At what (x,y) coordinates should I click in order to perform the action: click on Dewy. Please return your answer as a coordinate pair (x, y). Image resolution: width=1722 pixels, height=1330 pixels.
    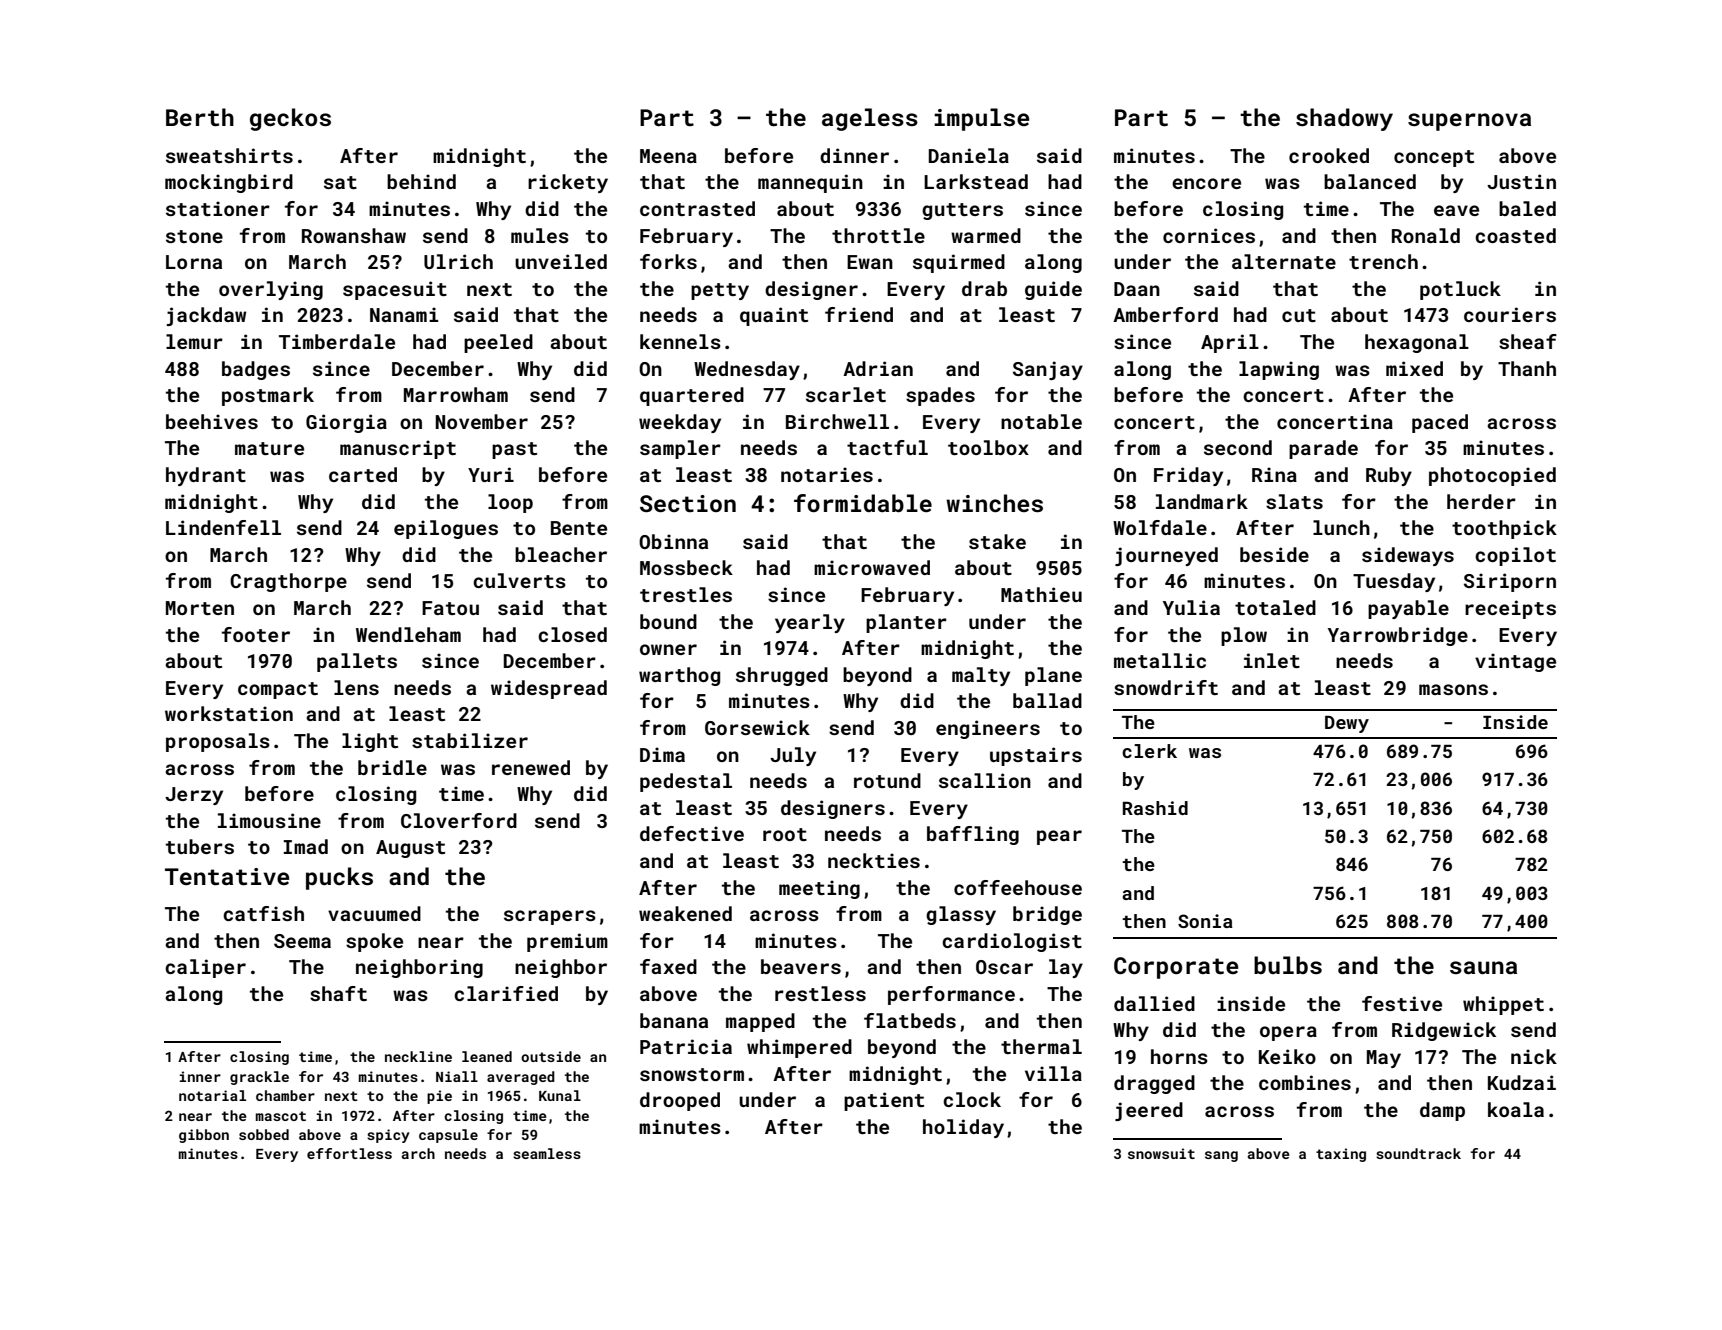
    Looking at the image, I should click on (1347, 724).
